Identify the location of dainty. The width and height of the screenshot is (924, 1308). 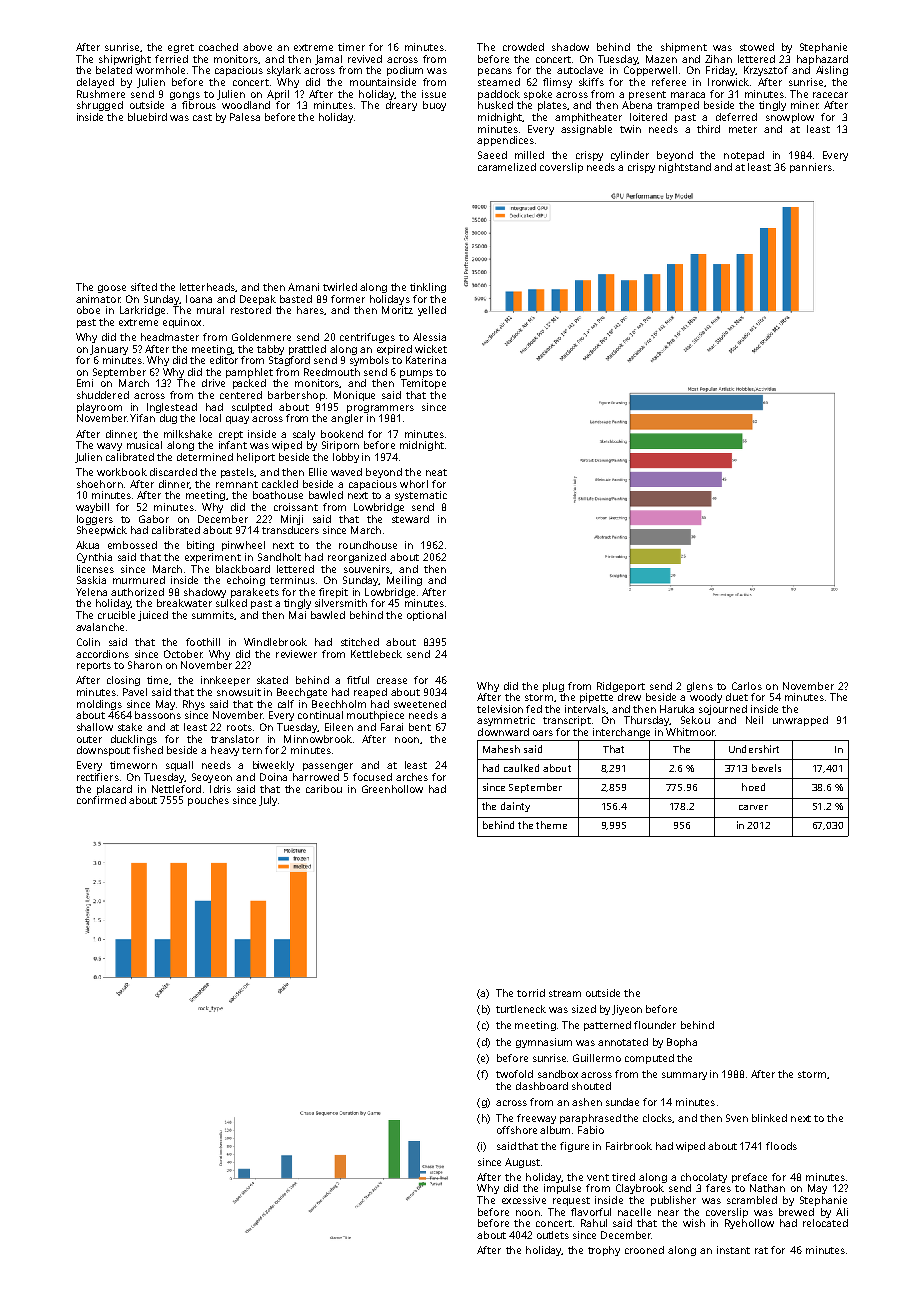
(515, 807).
